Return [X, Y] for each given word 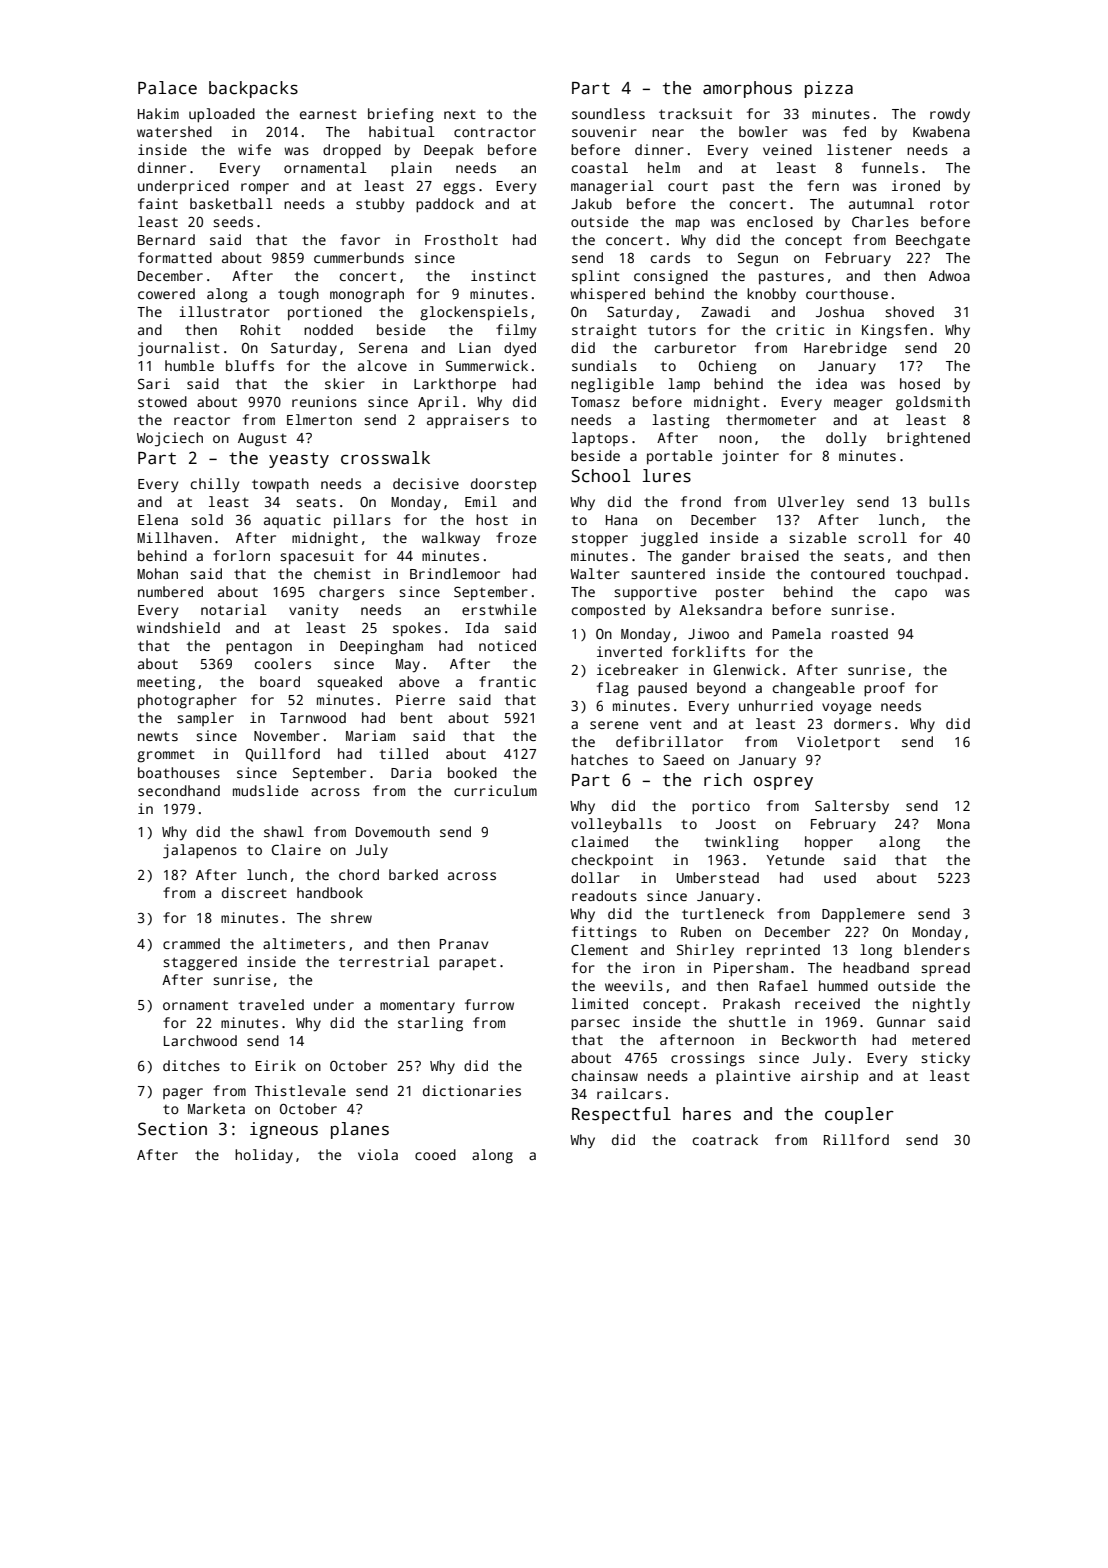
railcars [629, 1093]
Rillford [856, 1139]
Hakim [158, 113]
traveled [271, 1004]
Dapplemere [863, 915]
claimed [600, 841]
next [460, 114]
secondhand [179, 790]
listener [859, 149]
